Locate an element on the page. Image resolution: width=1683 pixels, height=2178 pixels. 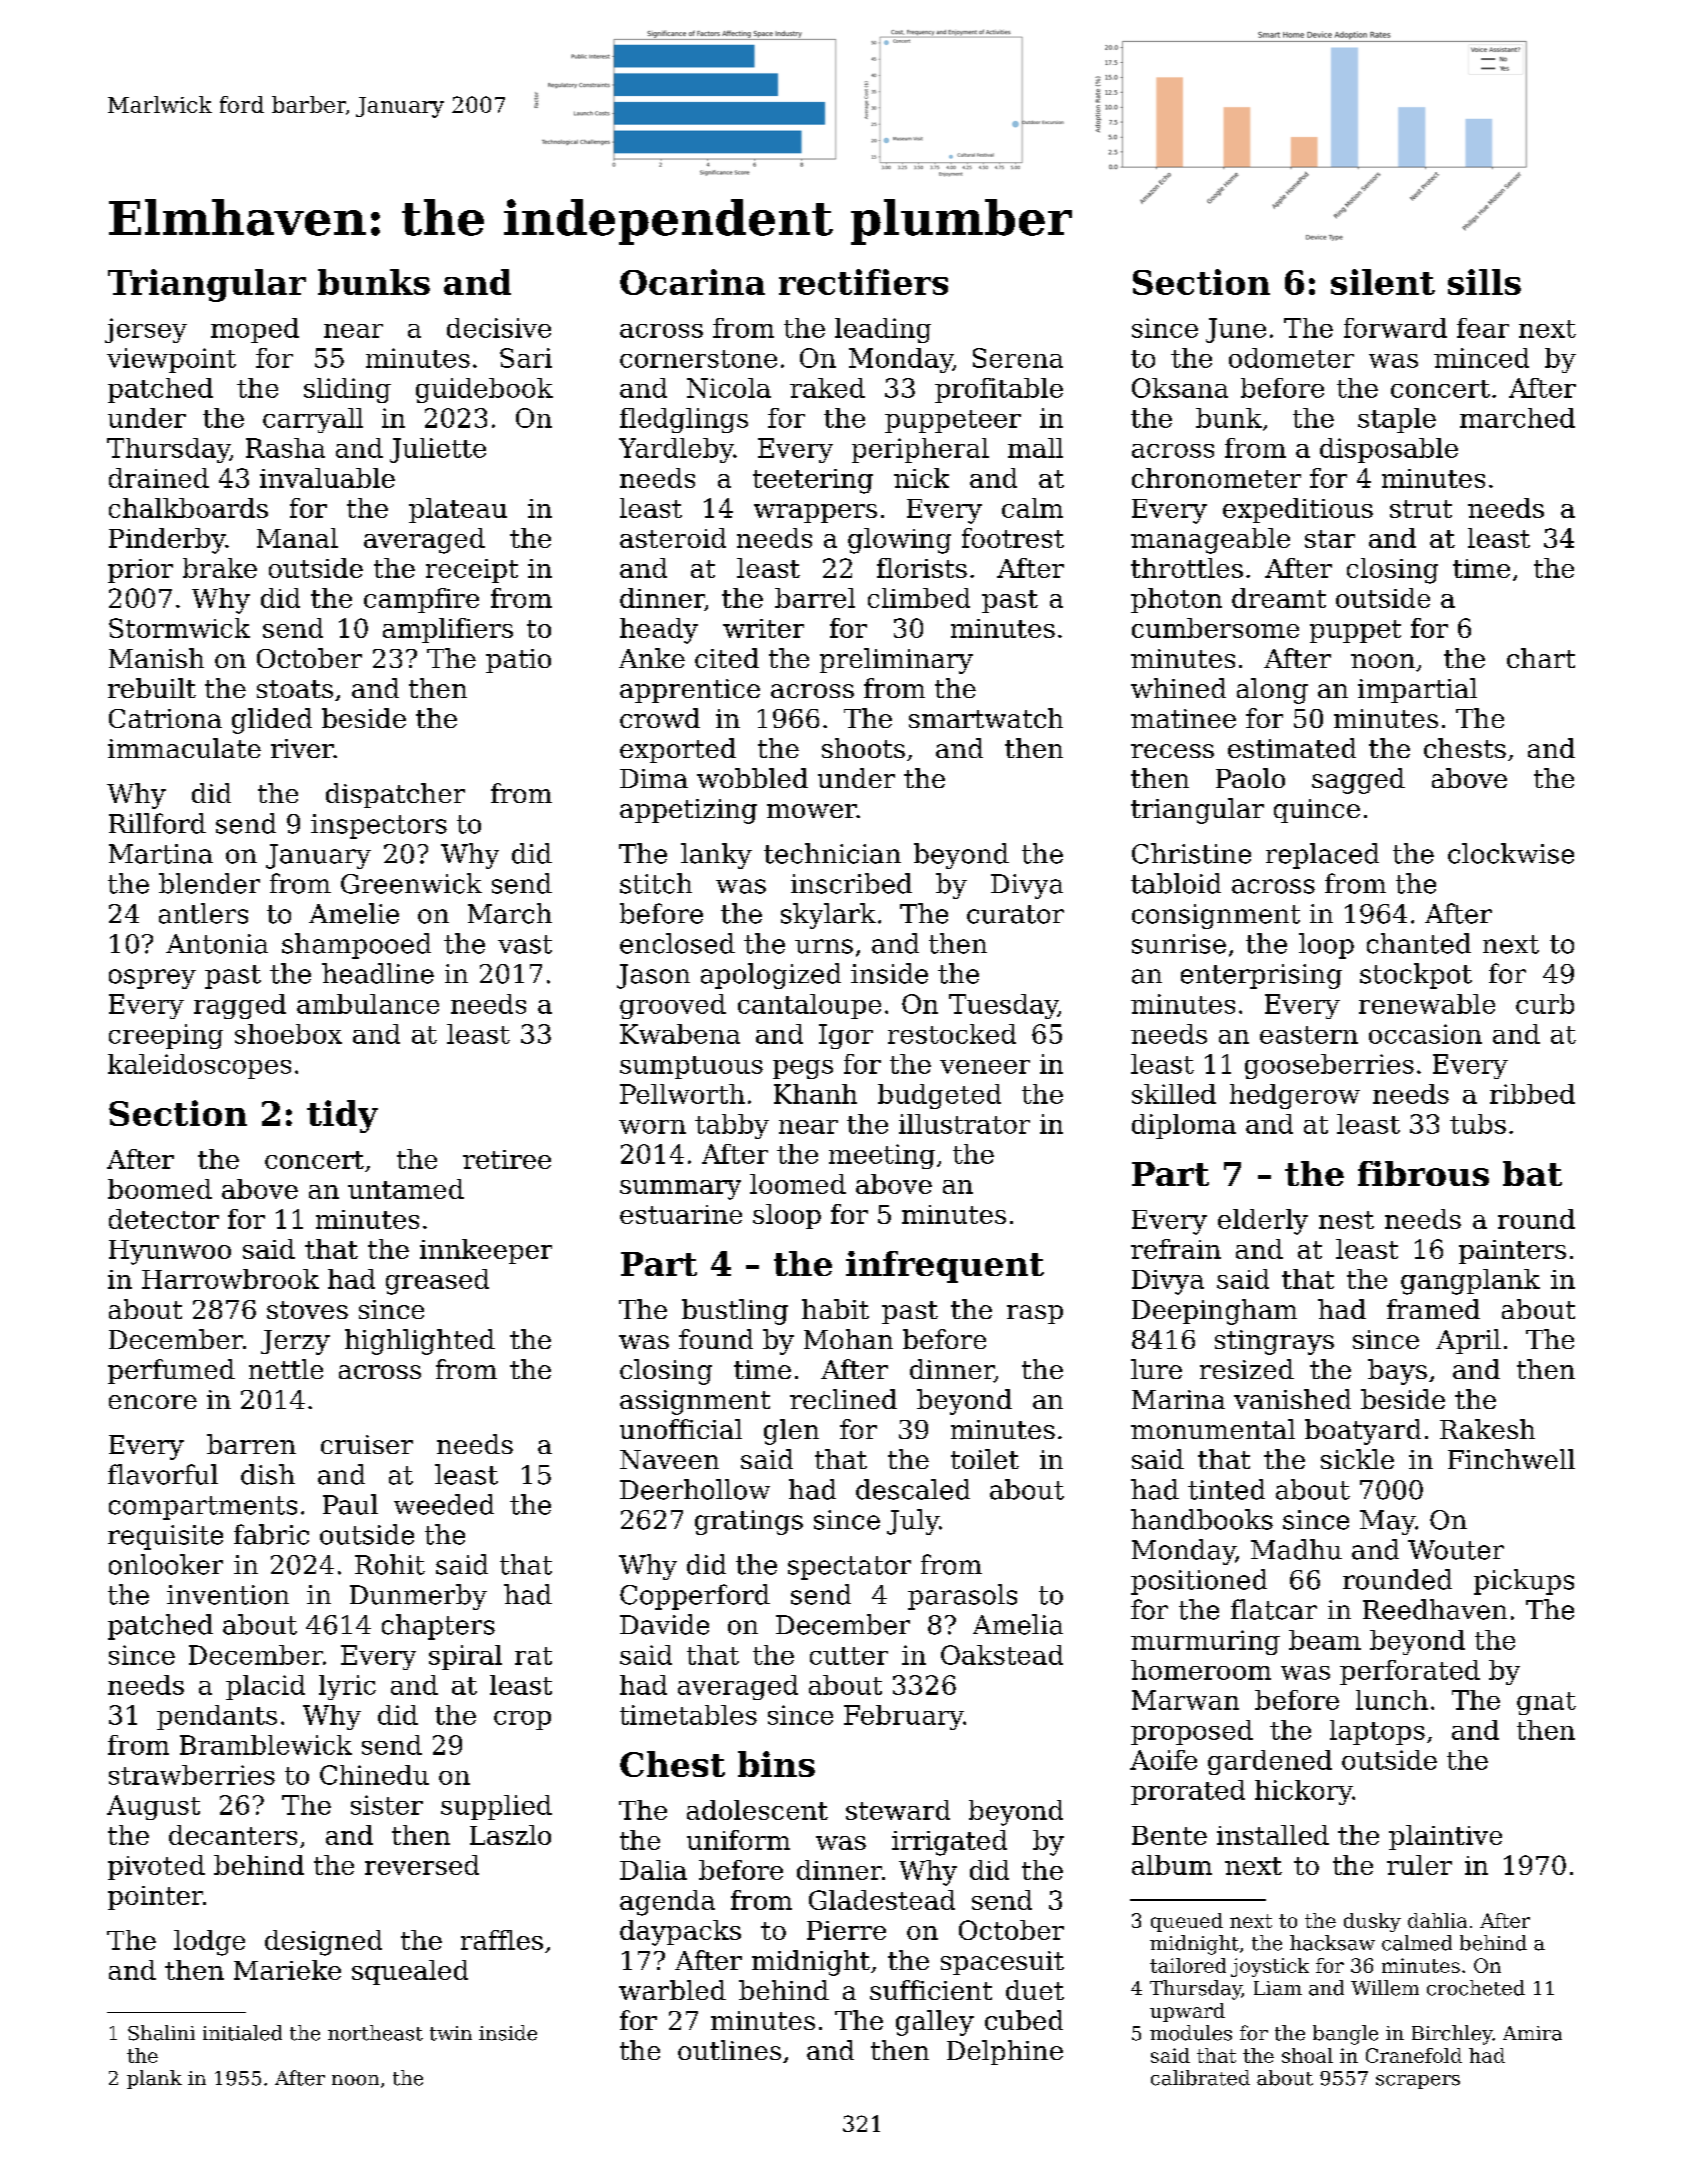
spiral is located at coordinates (465, 1657).
